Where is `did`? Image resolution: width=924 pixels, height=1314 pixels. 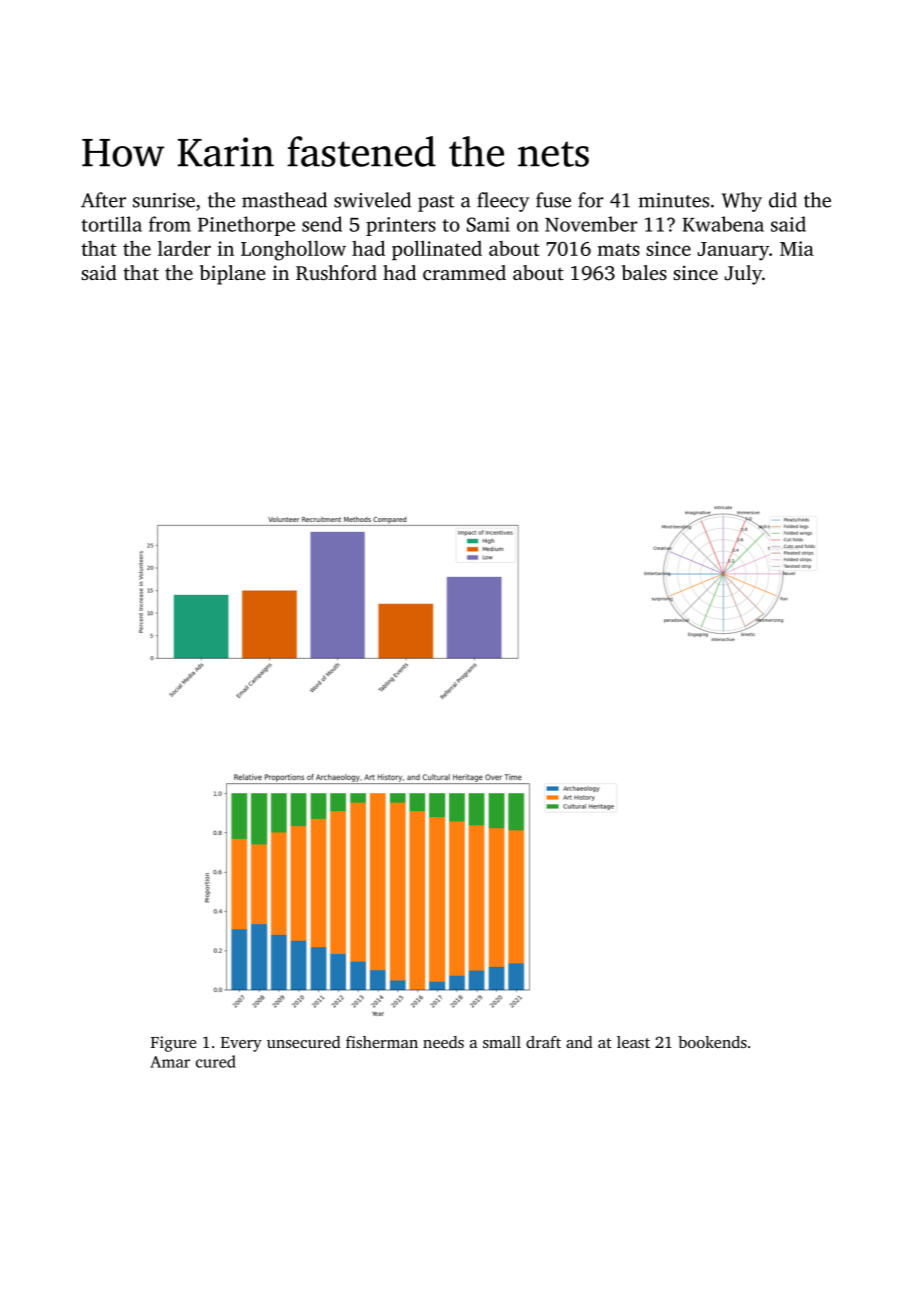
did is located at coordinates (783, 200).
